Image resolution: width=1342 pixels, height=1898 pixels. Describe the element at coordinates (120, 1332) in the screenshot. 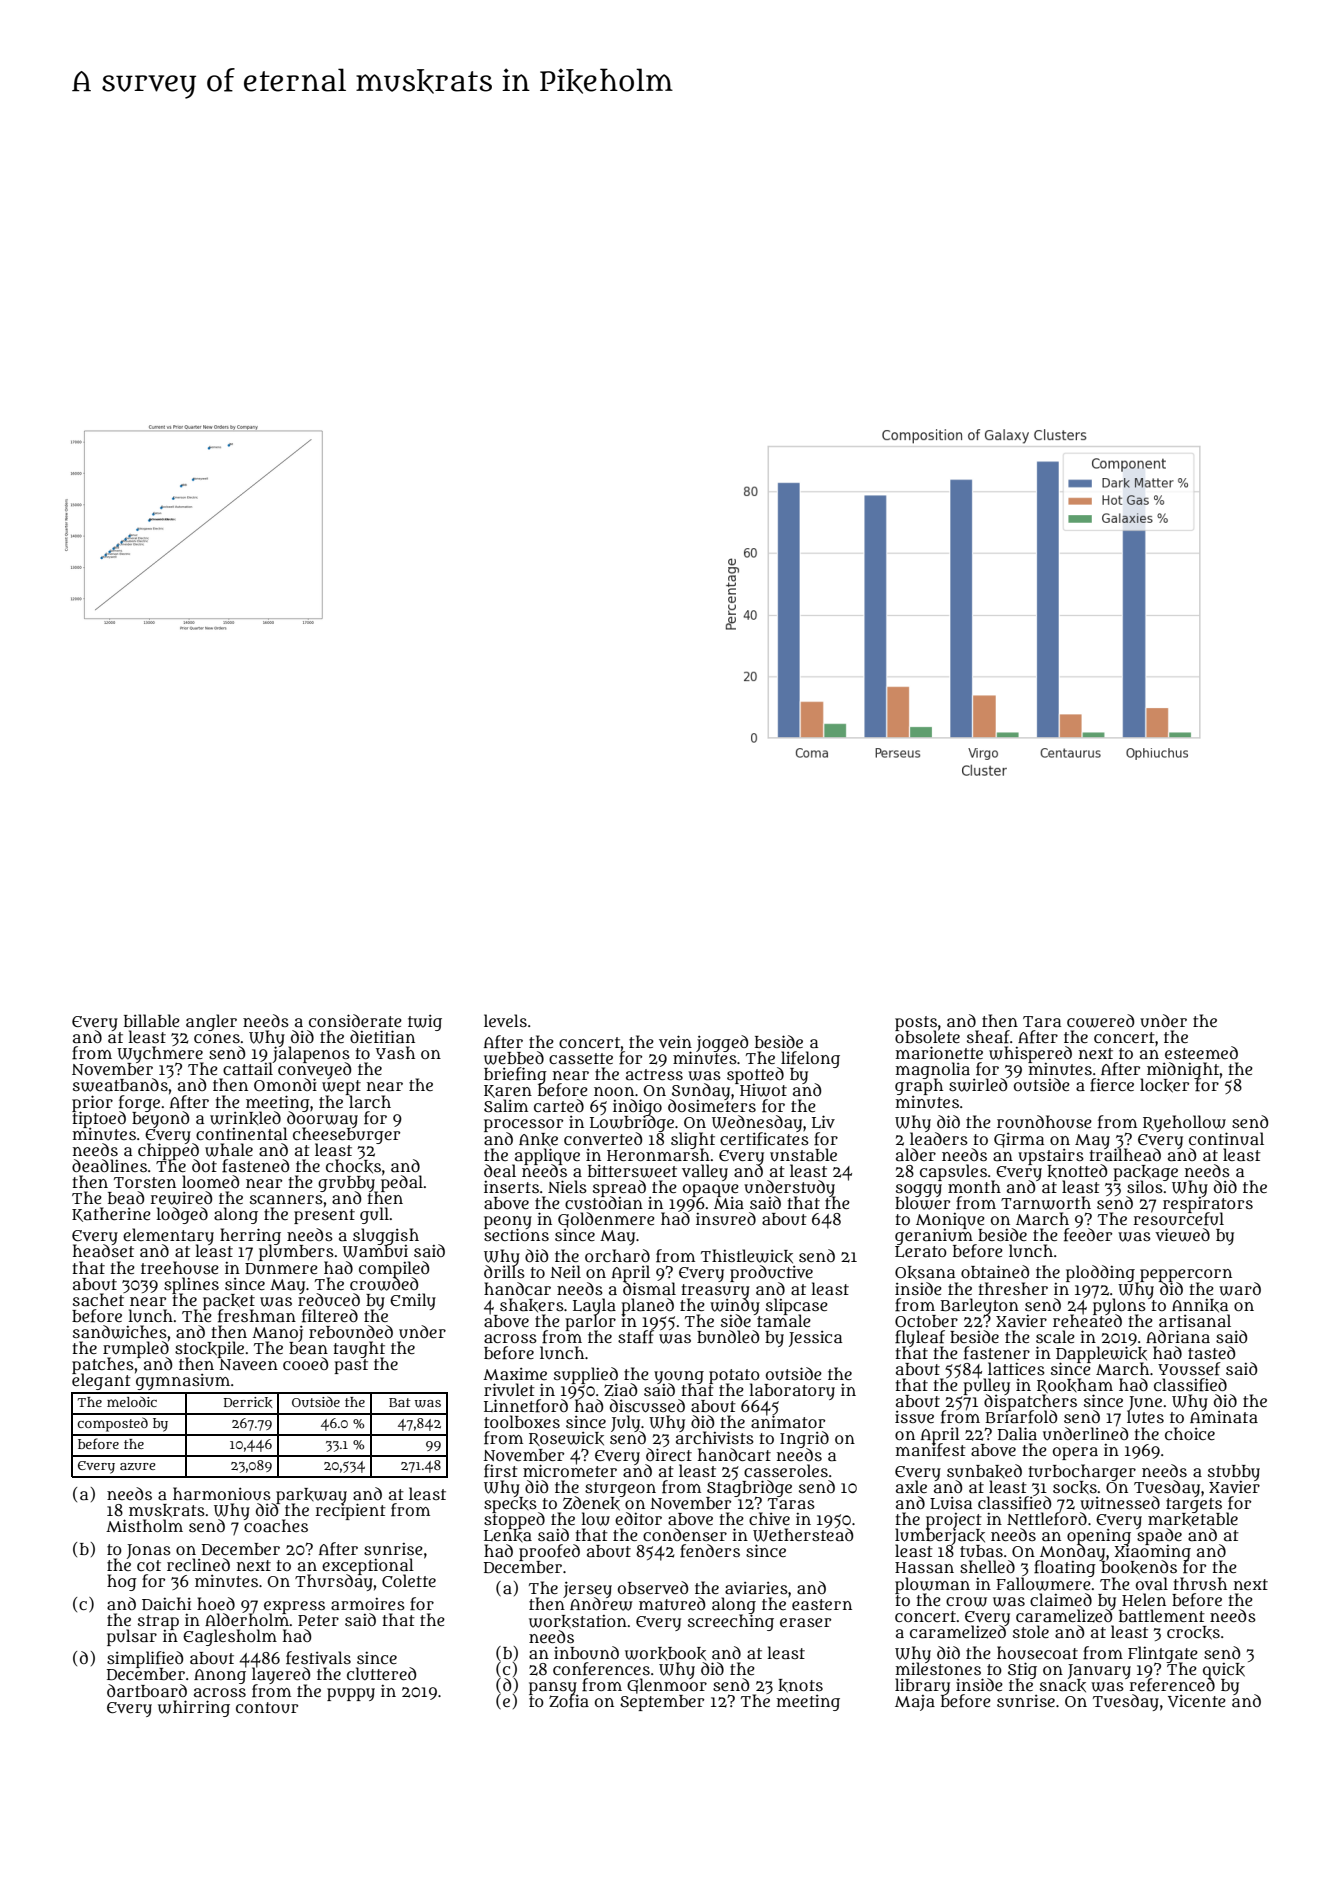

I see `sandwiches` at that location.
